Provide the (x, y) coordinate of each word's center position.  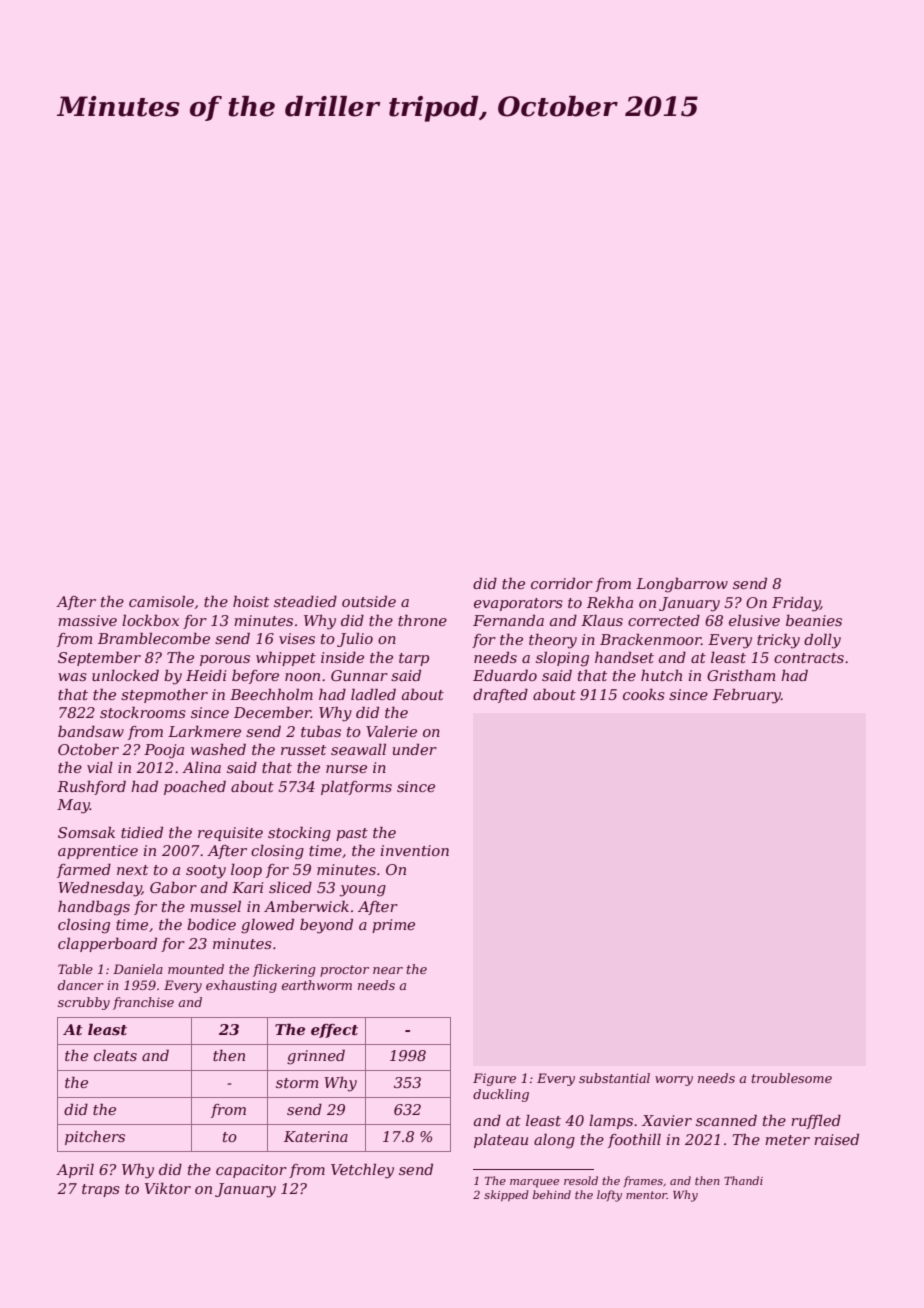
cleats (115, 1055)
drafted (500, 695)
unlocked (125, 675)
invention (414, 850)
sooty (206, 872)
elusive (754, 620)
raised (836, 1139)
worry (674, 1081)
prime (393, 926)
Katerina (316, 1136)
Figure (494, 1079)
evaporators (518, 604)
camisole (161, 601)
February (747, 696)
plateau (501, 1140)
